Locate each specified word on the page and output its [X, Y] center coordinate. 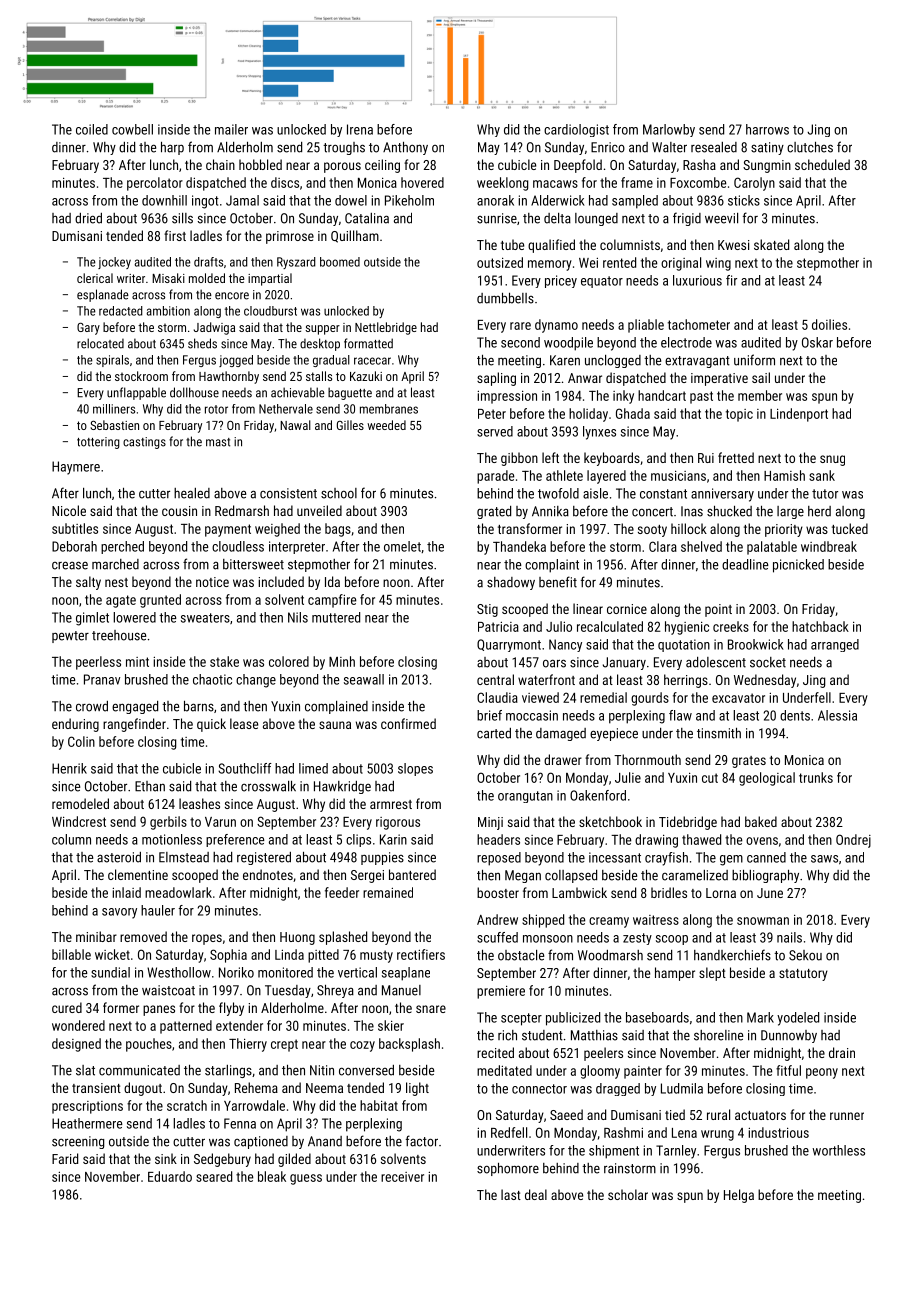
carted [494, 733]
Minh [342, 661]
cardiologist [576, 130]
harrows [767, 129]
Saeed [566, 1114]
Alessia [837, 715]
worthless [838, 1150]
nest [116, 582]
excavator [738, 698]
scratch [187, 1105]
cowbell [132, 129]
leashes [199, 803]
